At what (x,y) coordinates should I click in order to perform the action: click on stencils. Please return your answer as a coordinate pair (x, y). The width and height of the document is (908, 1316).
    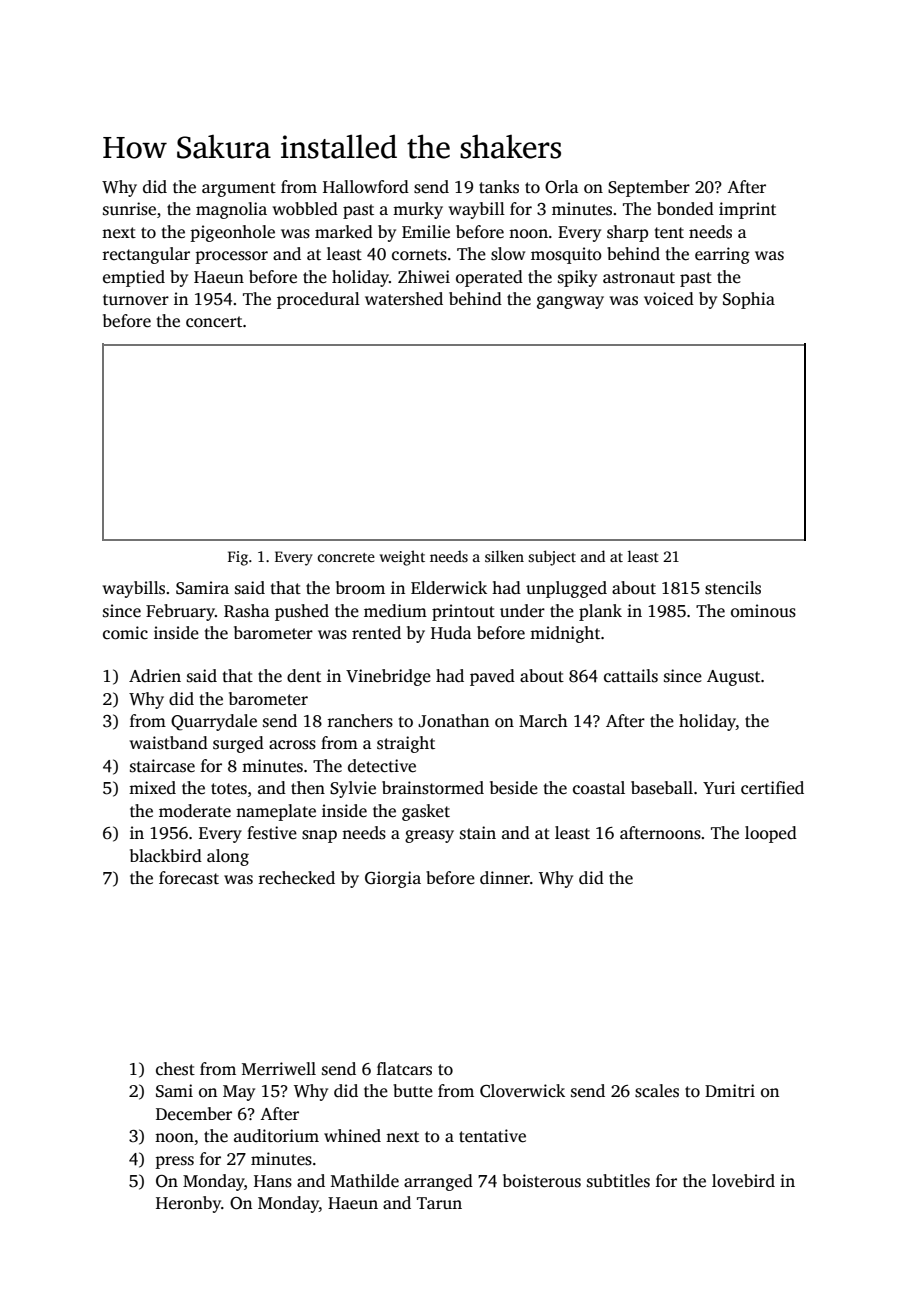
    Looking at the image, I should click on (733, 588).
